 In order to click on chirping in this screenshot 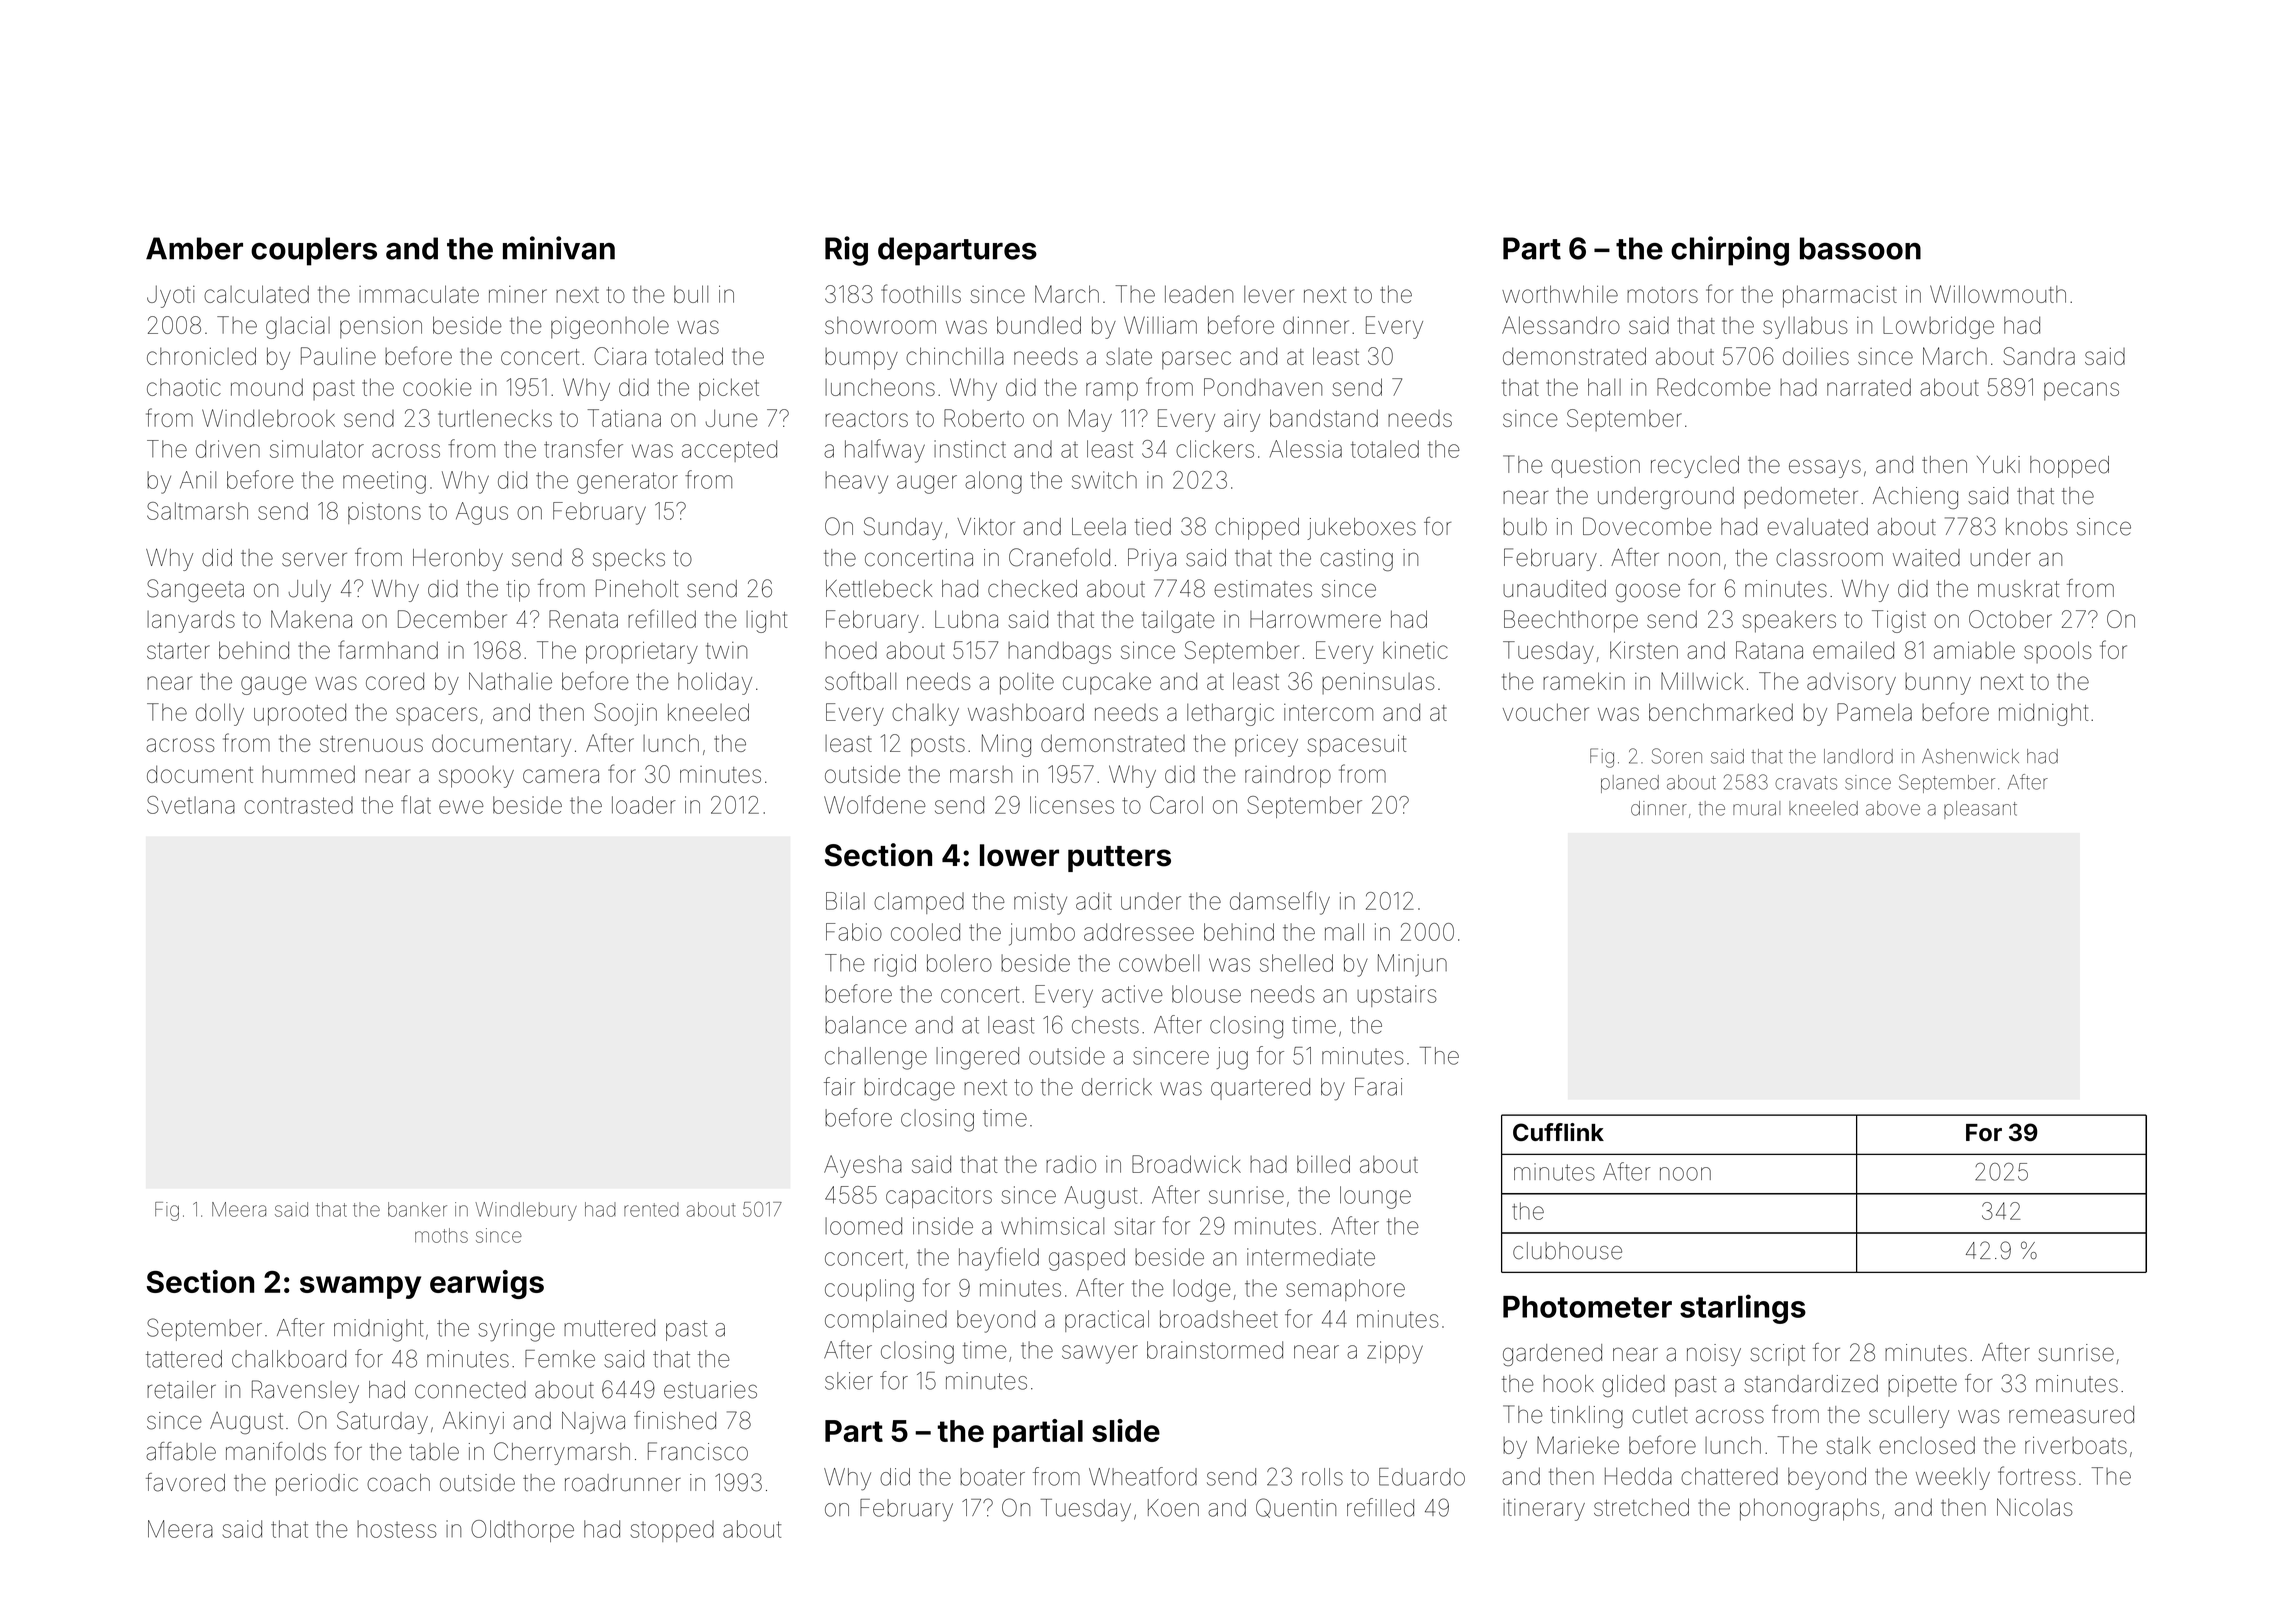, I will do `click(1730, 251)`.
